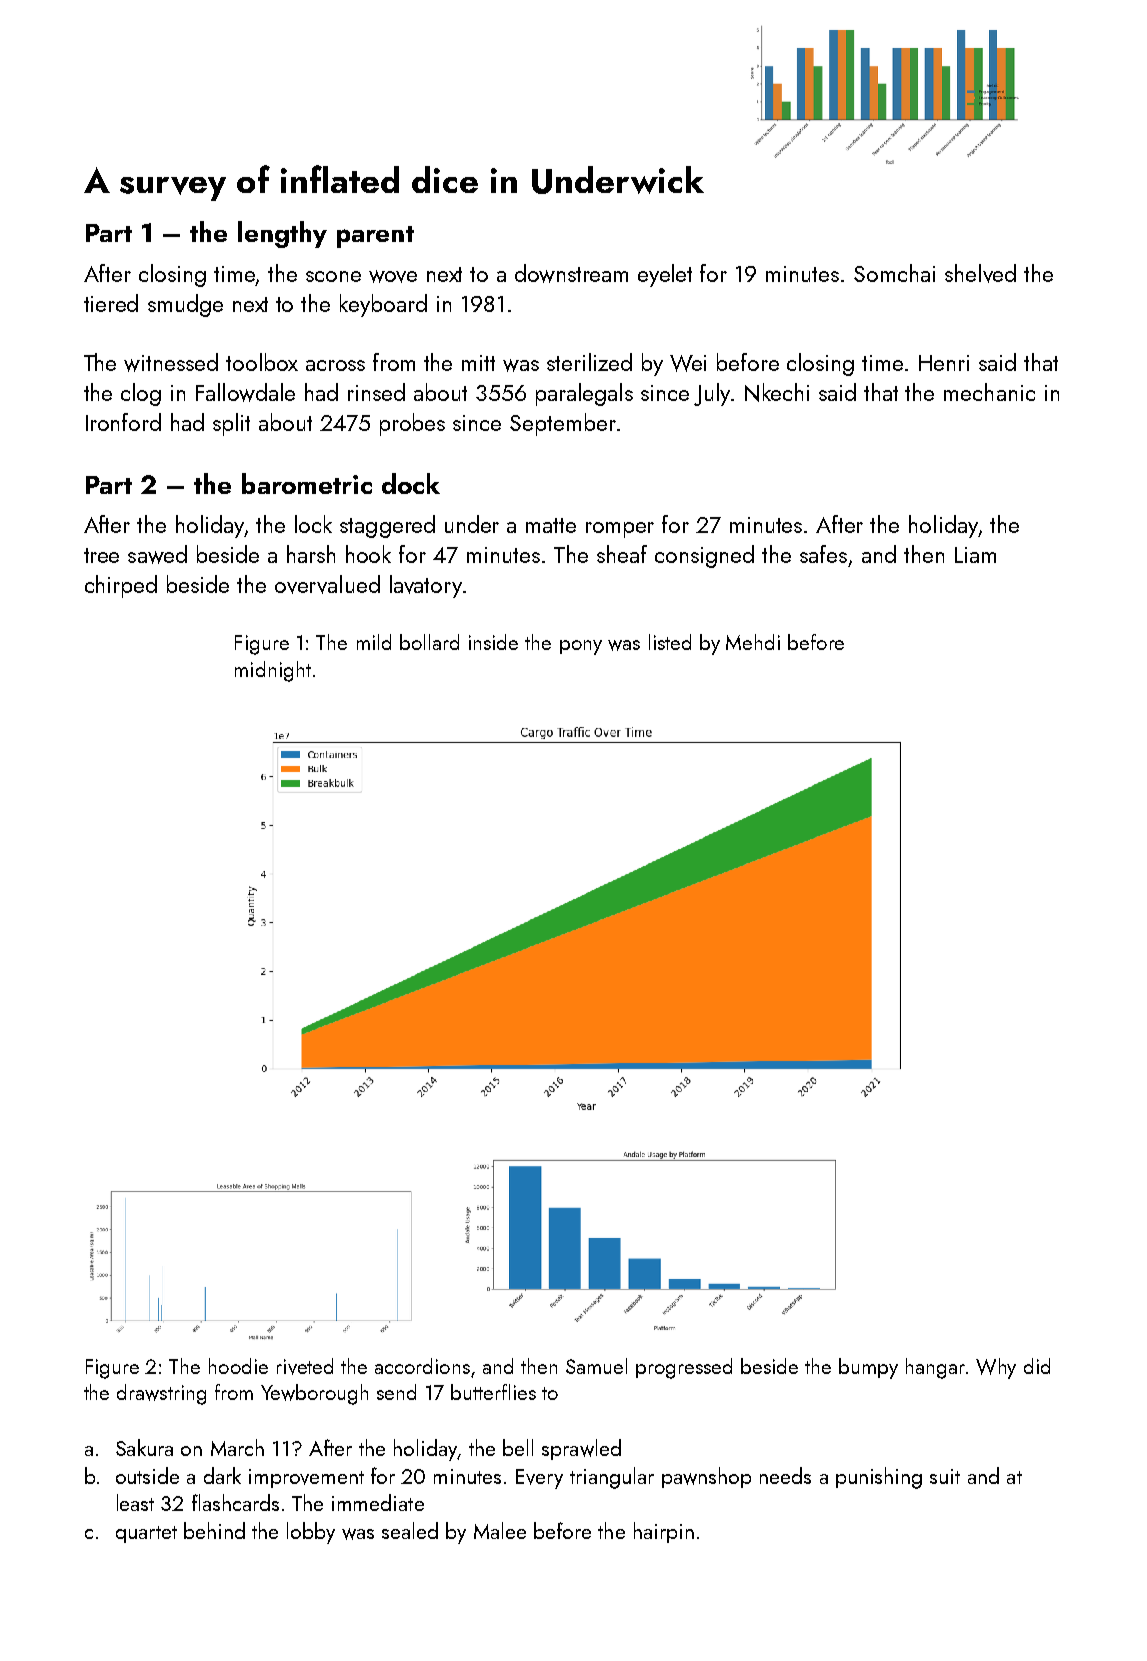  Describe the element at coordinates (238, 1366) in the screenshot. I see `hoodie` at that location.
